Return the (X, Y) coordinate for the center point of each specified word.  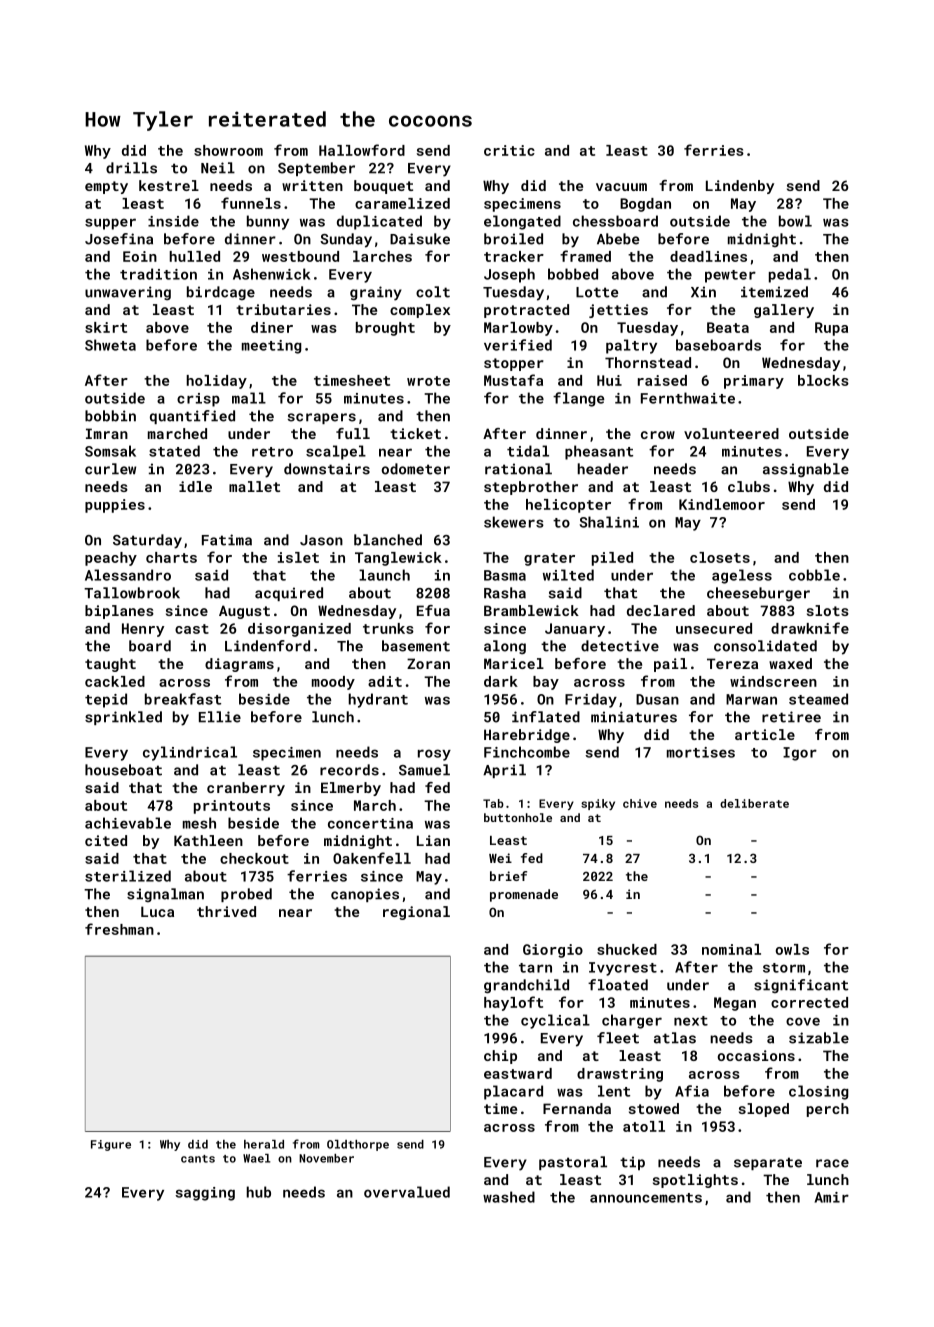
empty (106, 187)
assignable (806, 470)
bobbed (573, 274)
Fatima (227, 540)
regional (416, 913)
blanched (388, 540)
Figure (111, 1145)
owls (792, 949)
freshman (119, 929)
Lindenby (740, 187)
